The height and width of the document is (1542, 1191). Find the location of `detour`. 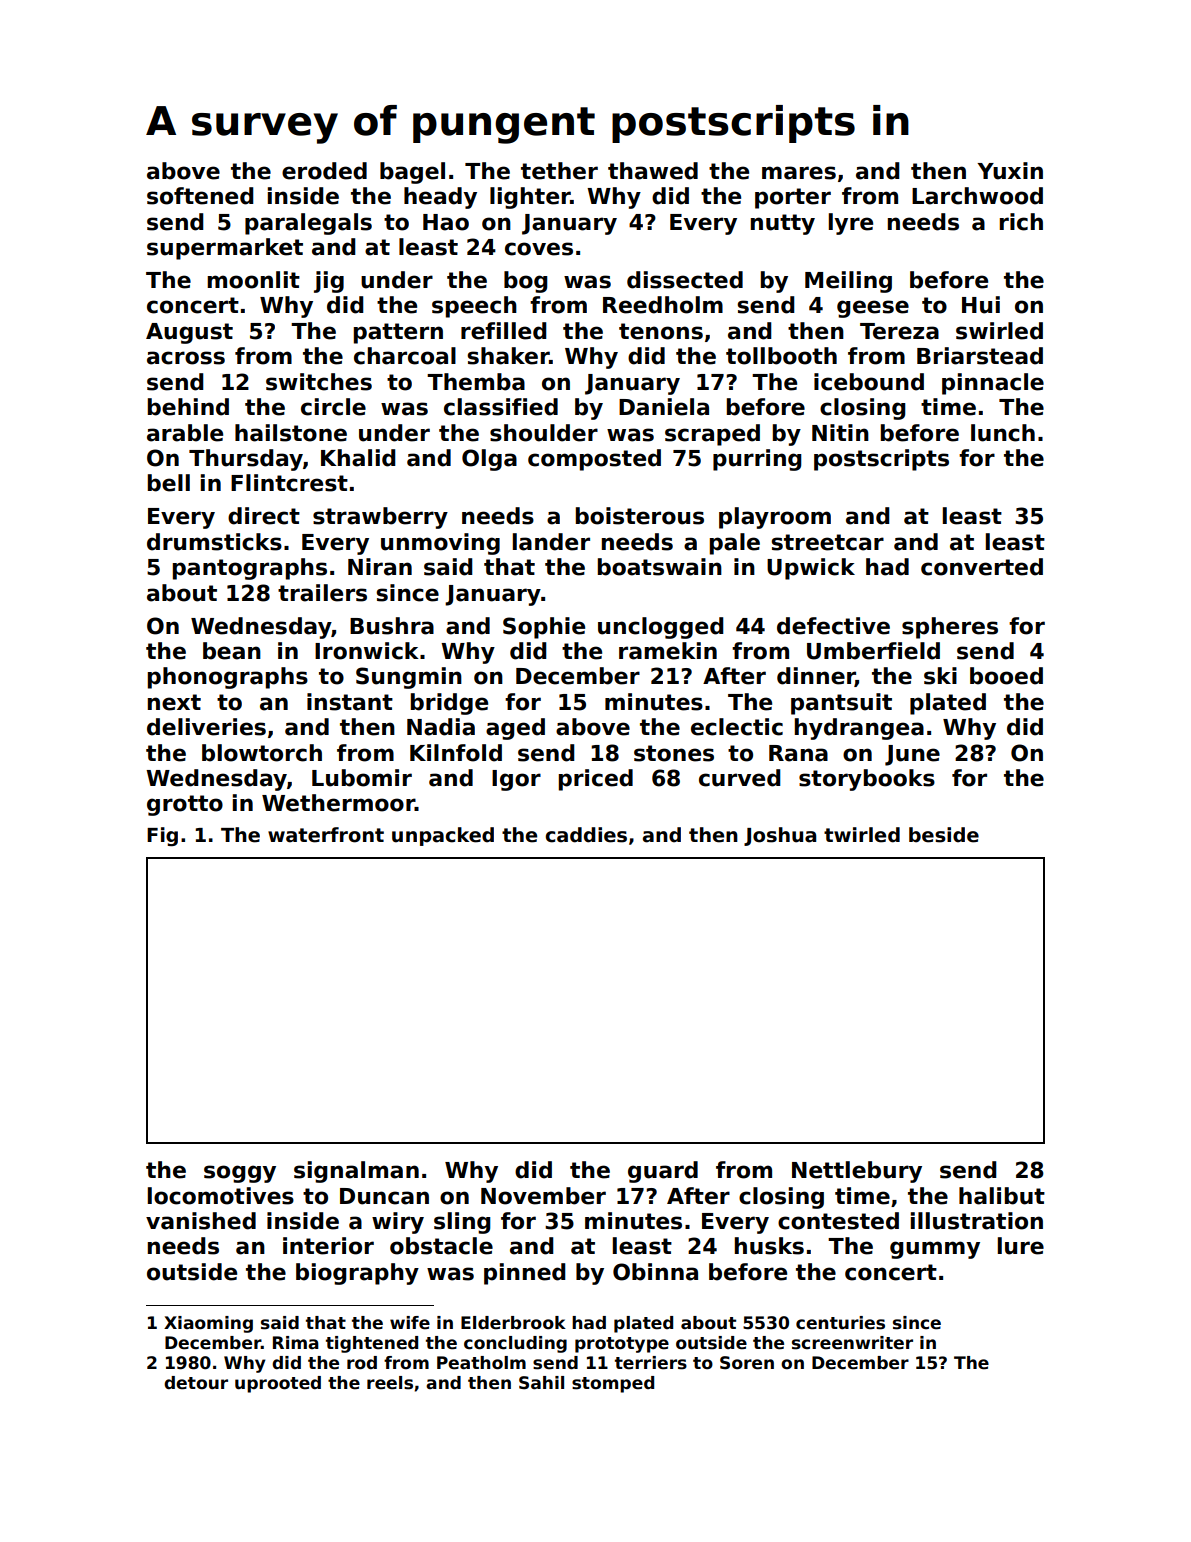

detour is located at coordinates (196, 1383).
